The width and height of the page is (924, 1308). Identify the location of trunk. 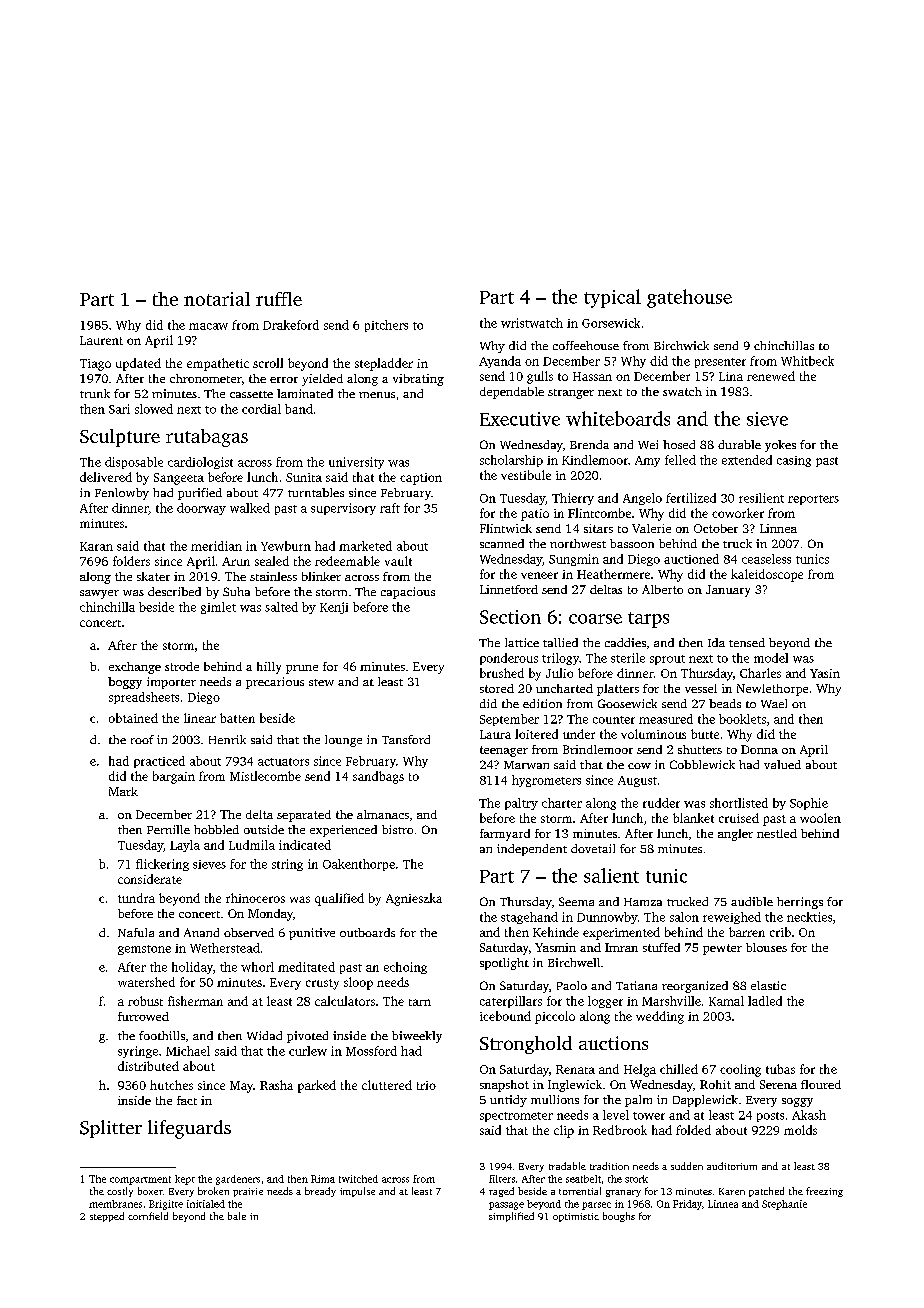
(95, 393).
